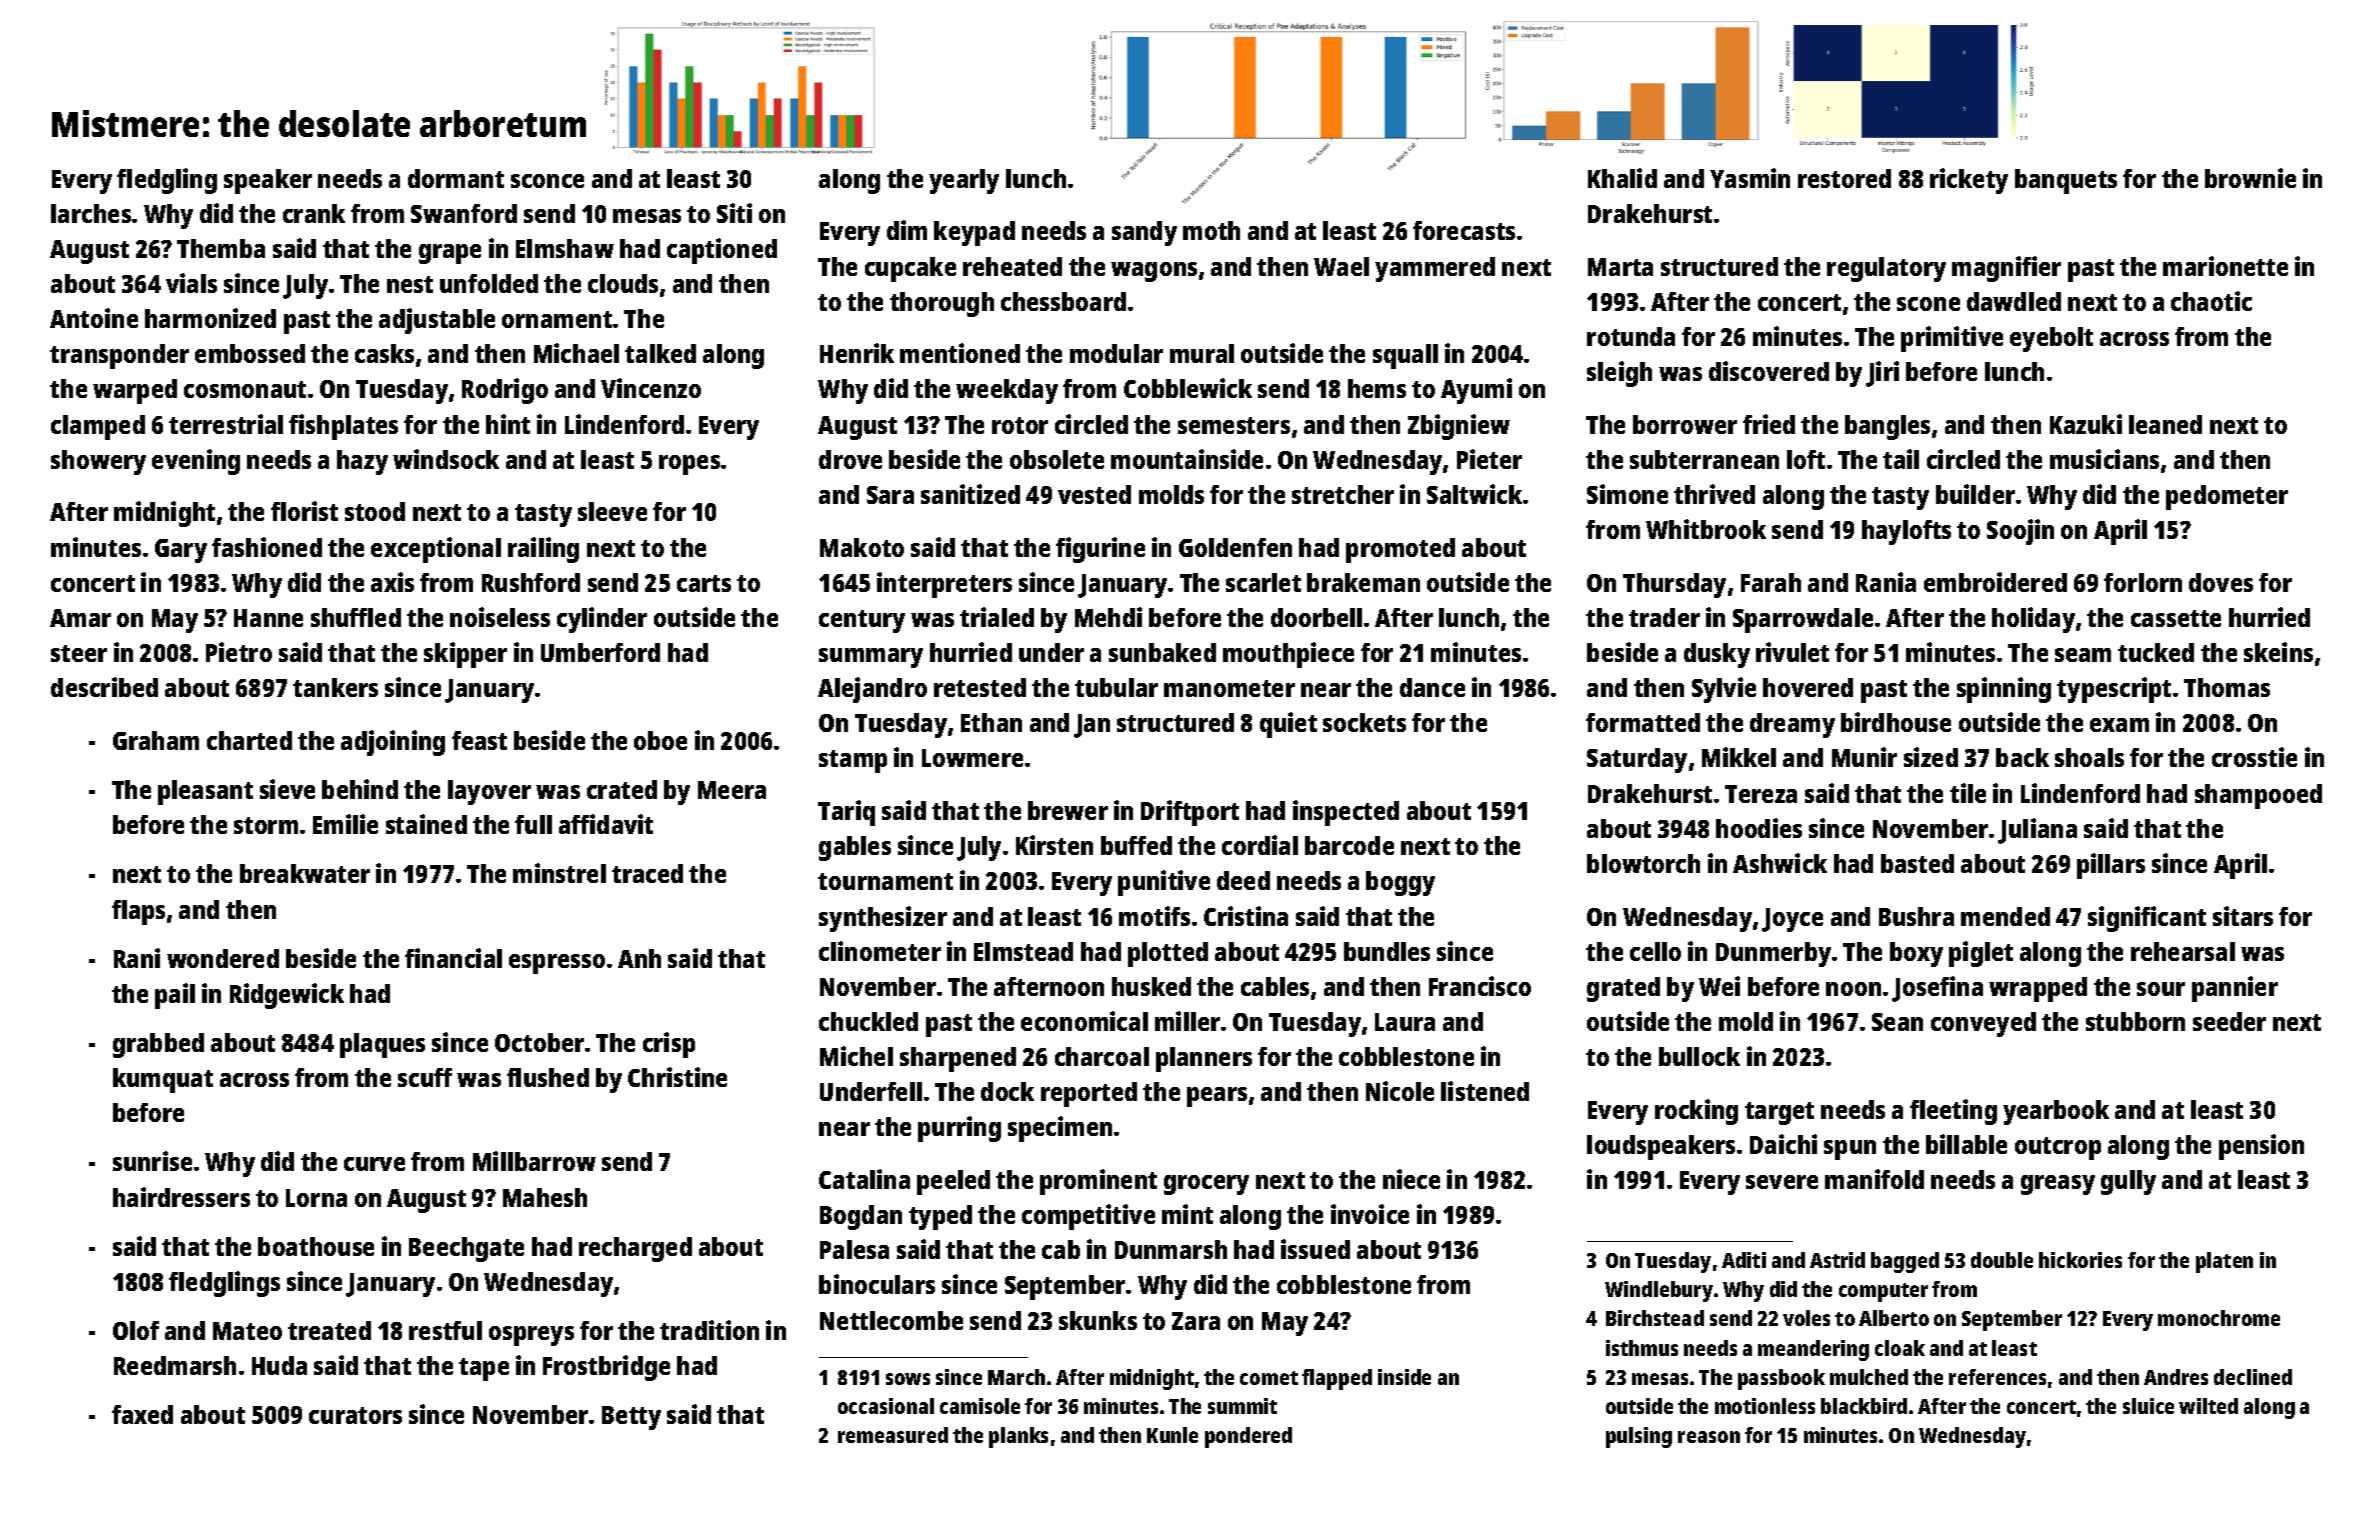 The width and height of the screenshot is (2380, 1540). What do you see at coordinates (1370, 1214) in the screenshot?
I see `invoice` at bounding box center [1370, 1214].
